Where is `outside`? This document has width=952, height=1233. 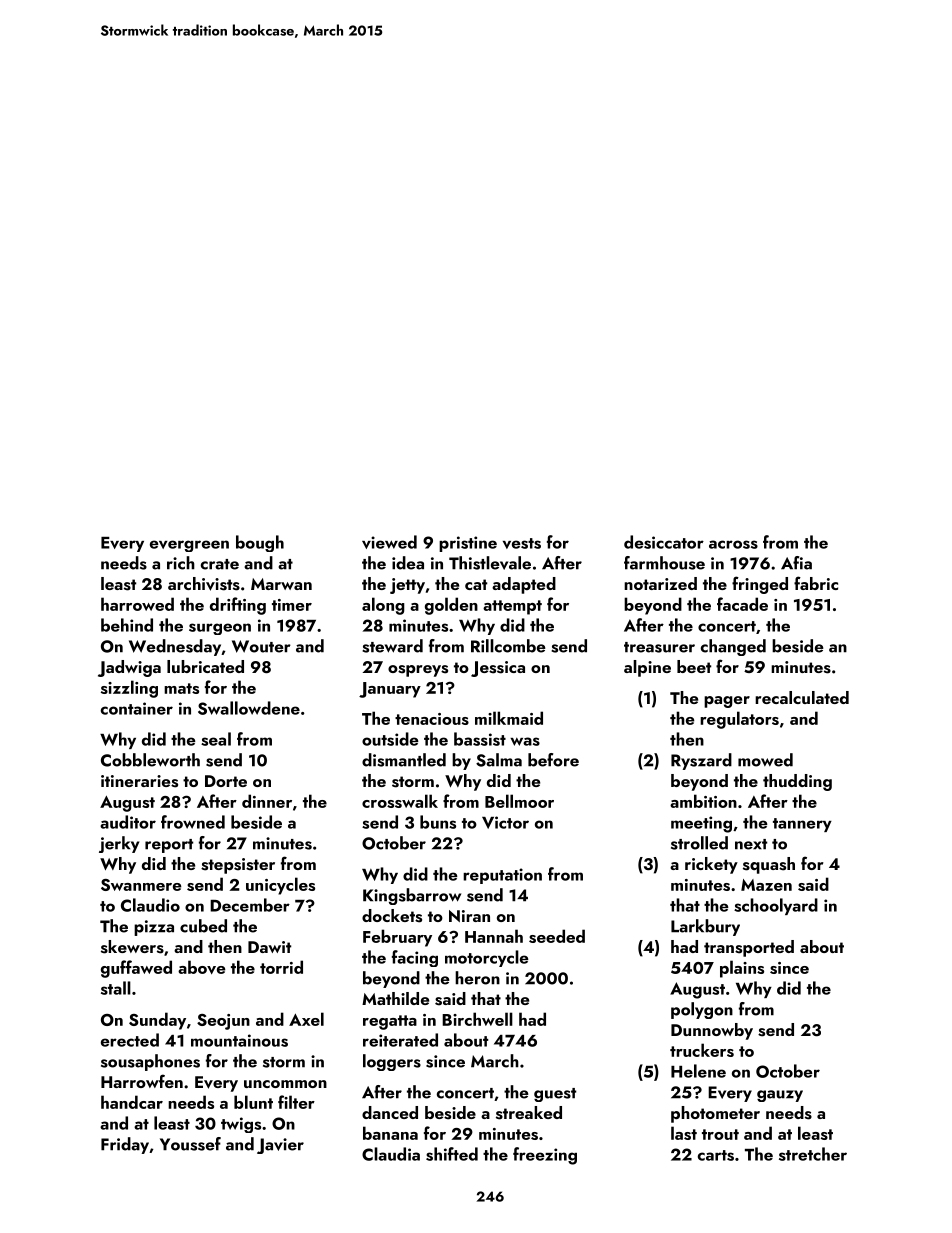
outside is located at coordinates (390, 739).
